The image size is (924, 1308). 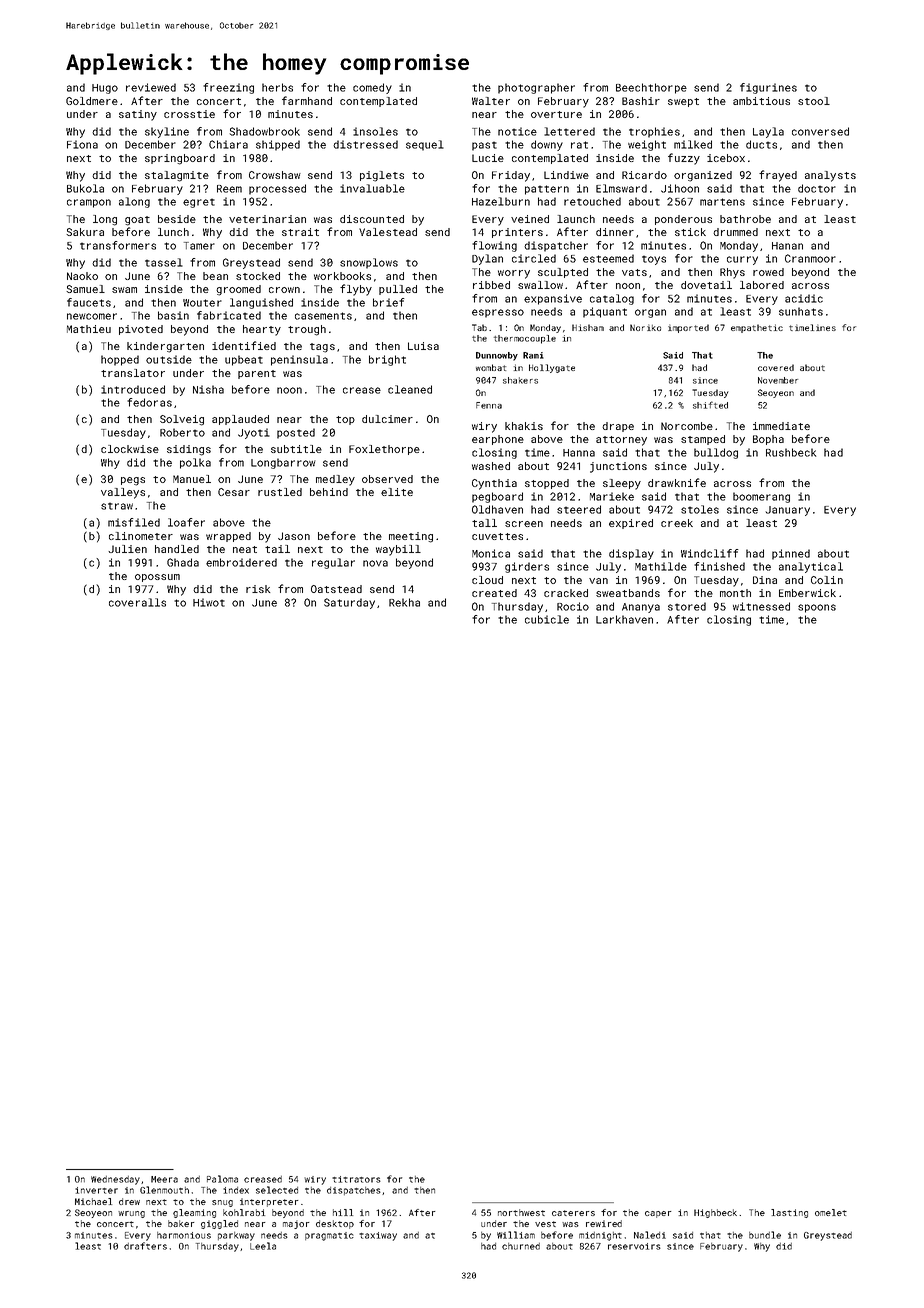 What do you see at coordinates (115, 1180) in the image?
I see `Wednesday` at bounding box center [115, 1180].
